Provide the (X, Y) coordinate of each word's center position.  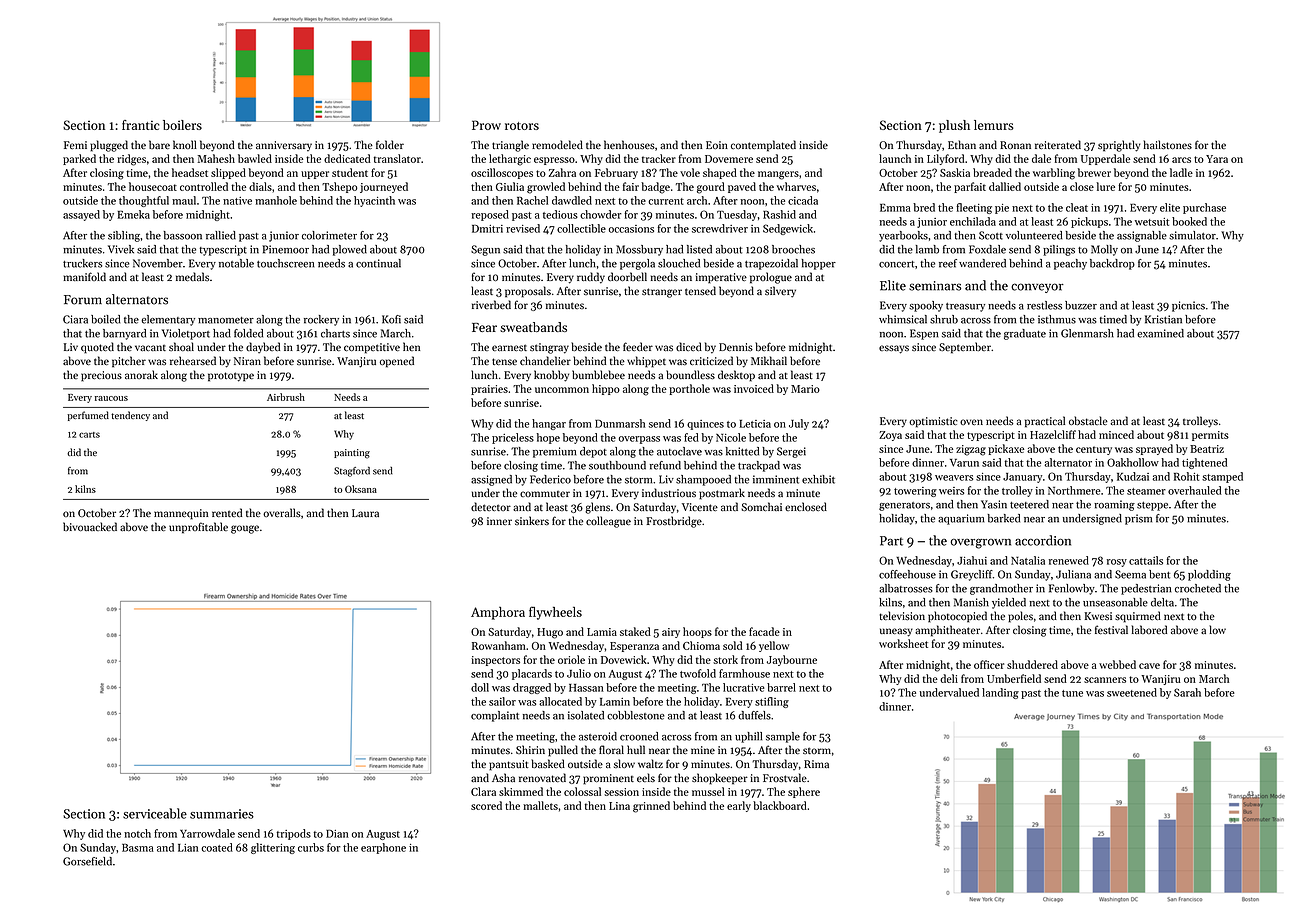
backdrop (1112, 264)
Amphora (498, 613)
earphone (383, 848)
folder (390, 144)
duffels (754, 715)
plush (954, 126)
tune (1072, 693)
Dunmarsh (620, 423)
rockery (321, 320)
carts (89, 435)
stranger (662, 293)
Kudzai (1133, 476)
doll (480, 687)
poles (1020, 617)
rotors (522, 126)
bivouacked (90, 527)
